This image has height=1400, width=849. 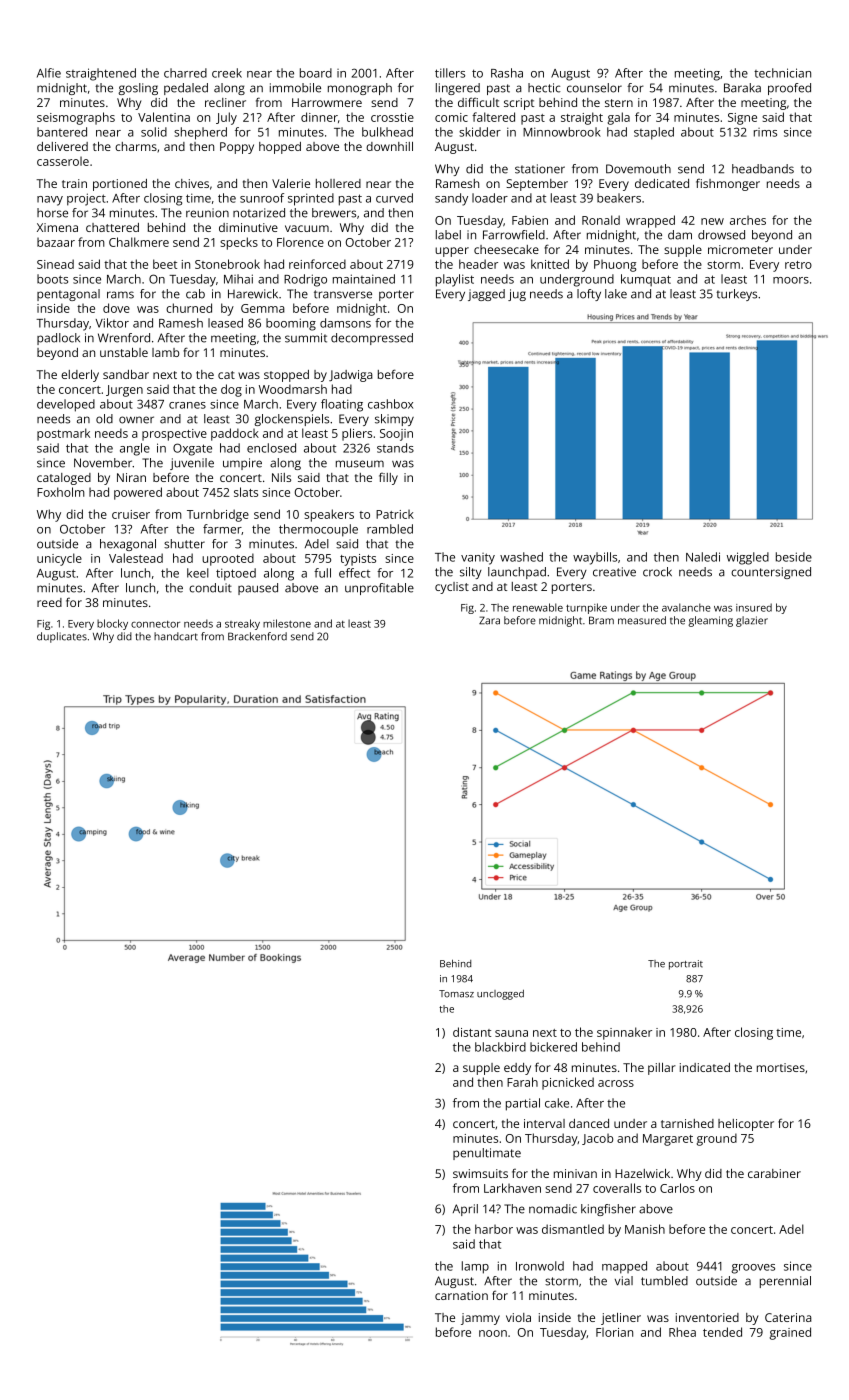 What do you see at coordinates (472, 1032) in the image?
I see `distant` at bounding box center [472, 1032].
